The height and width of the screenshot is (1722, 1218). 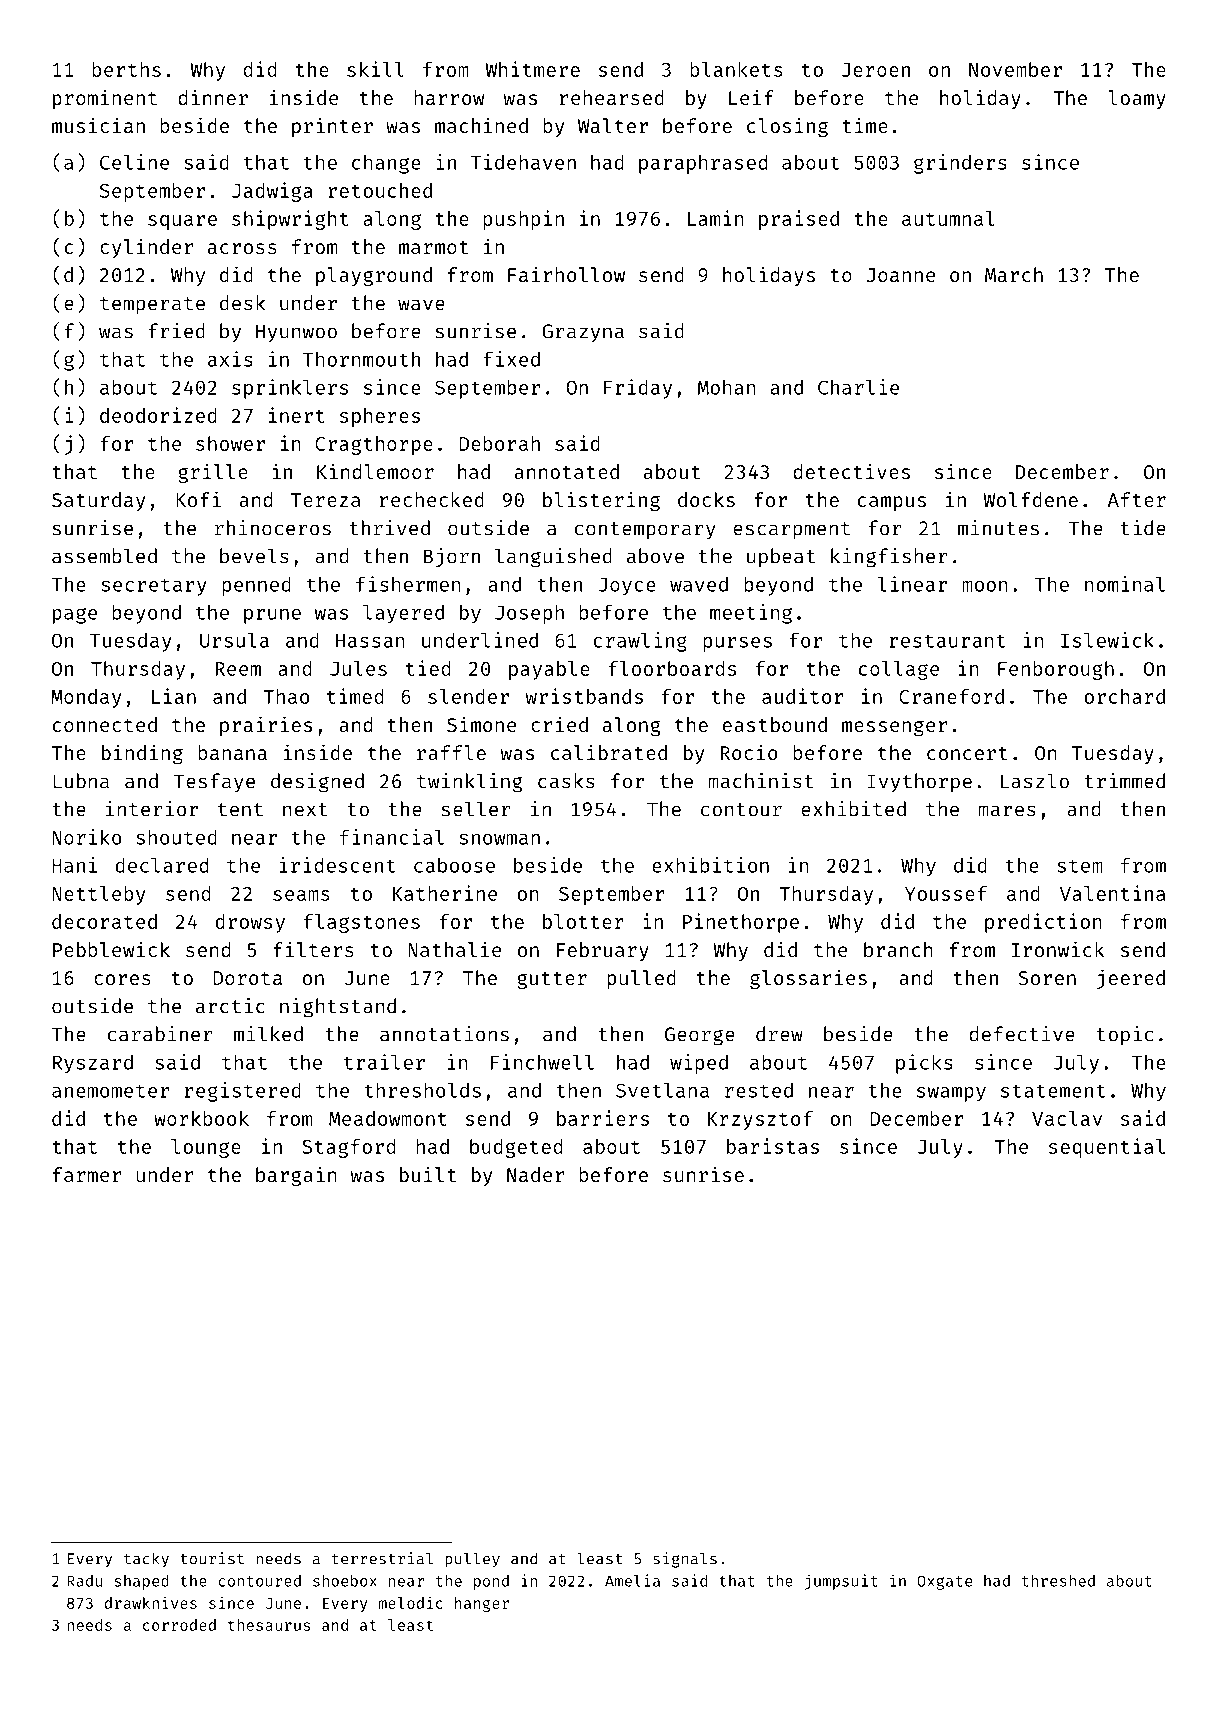 What do you see at coordinates (1058, 1581) in the screenshot?
I see `threshed` at bounding box center [1058, 1581].
